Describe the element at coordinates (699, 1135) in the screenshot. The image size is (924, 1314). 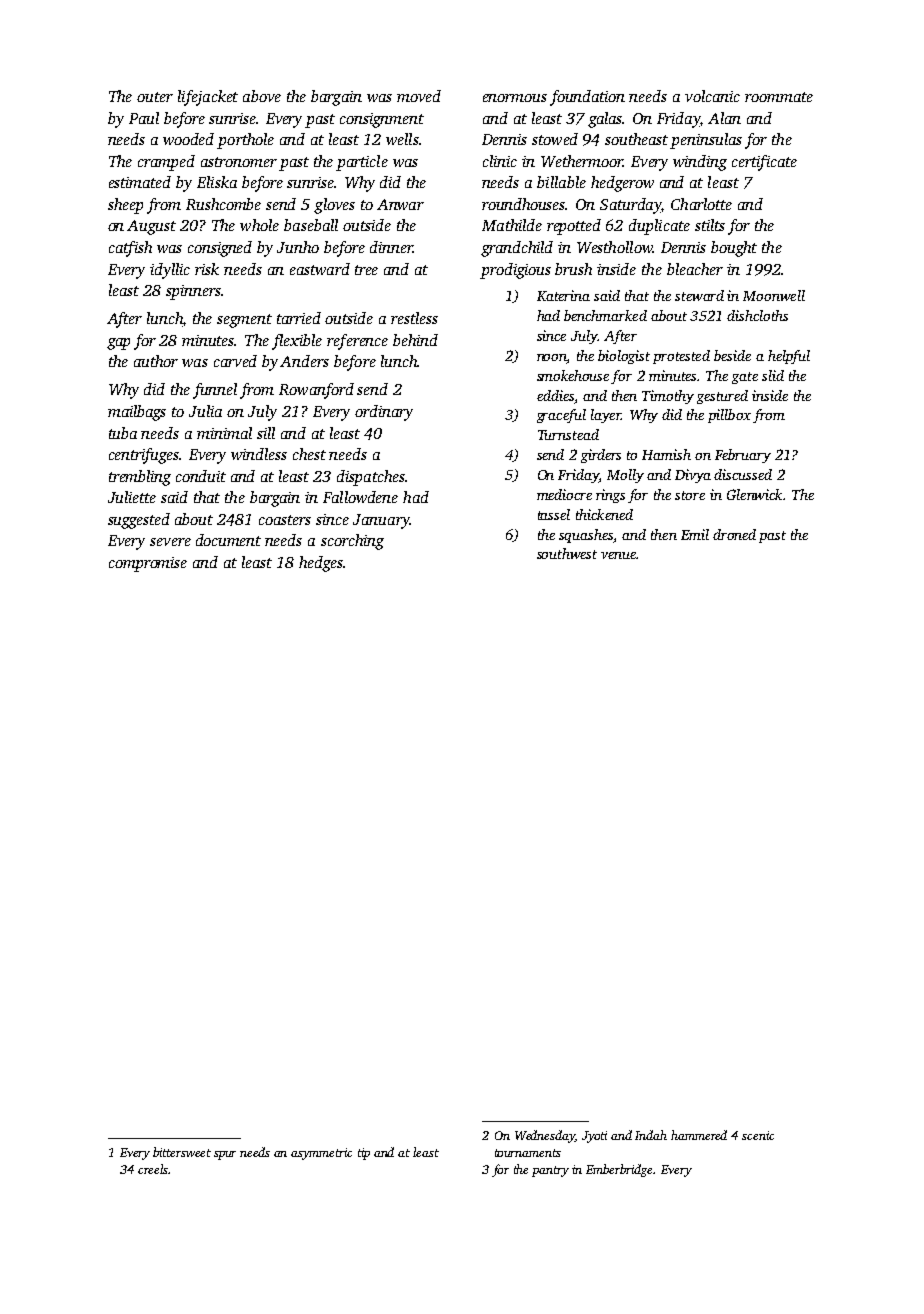
I see `hammered` at that location.
